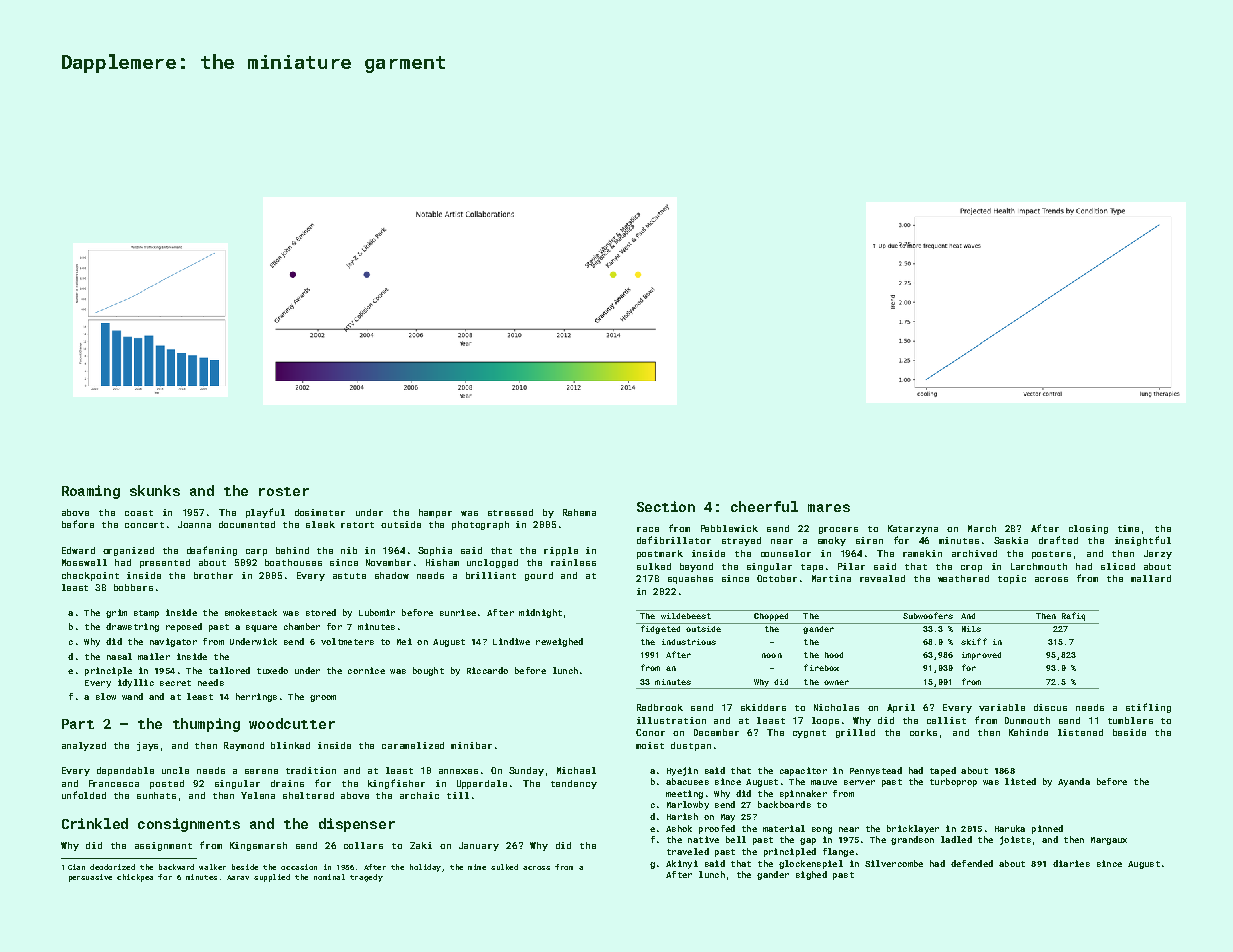 The height and width of the screenshot is (952, 1233). What do you see at coordinates (189, 825) in the screenshot?
I see `consignments` at bounding box center [189, 825].
